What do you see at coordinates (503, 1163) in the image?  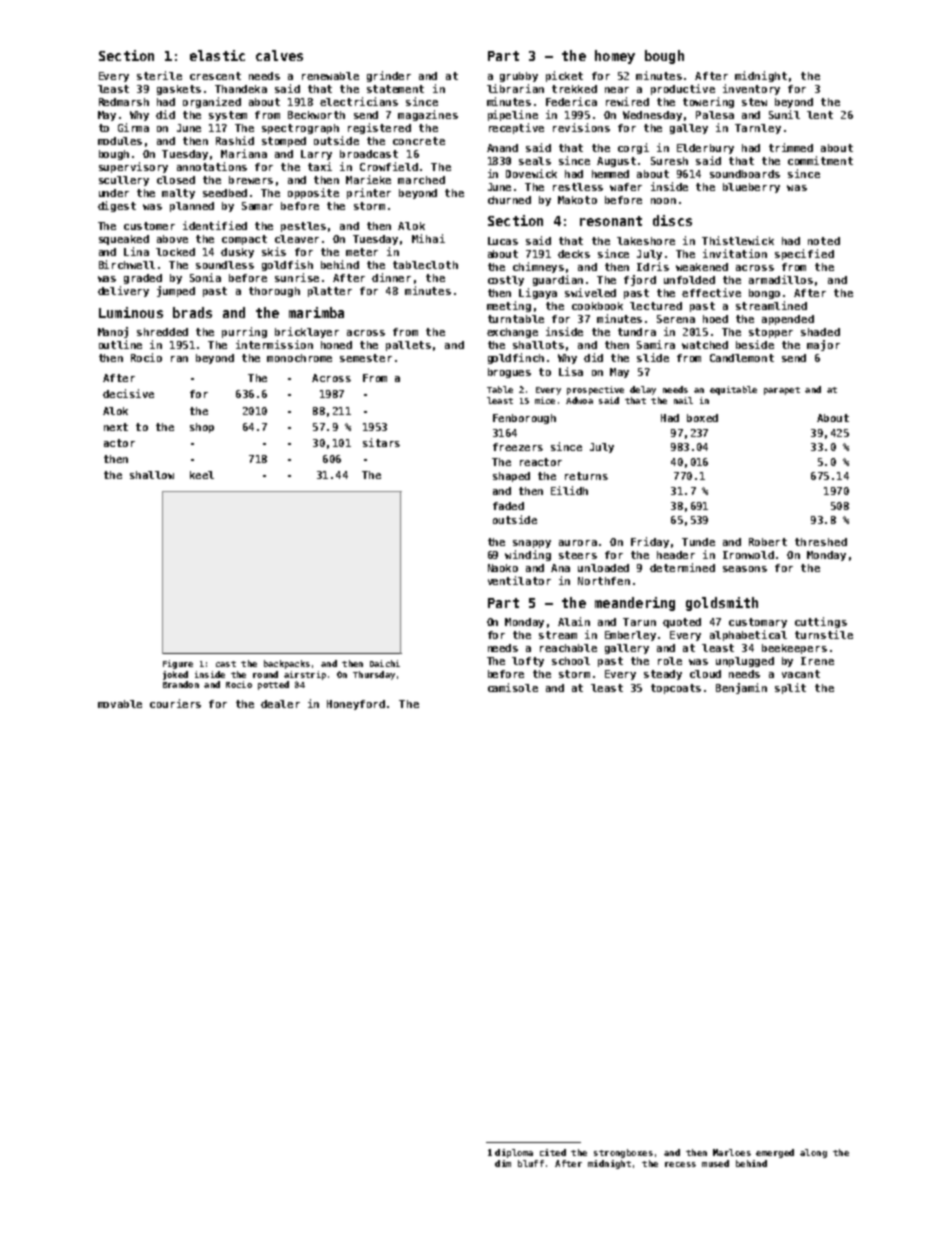 I see `dim` at bounding box center [503, 1163].
